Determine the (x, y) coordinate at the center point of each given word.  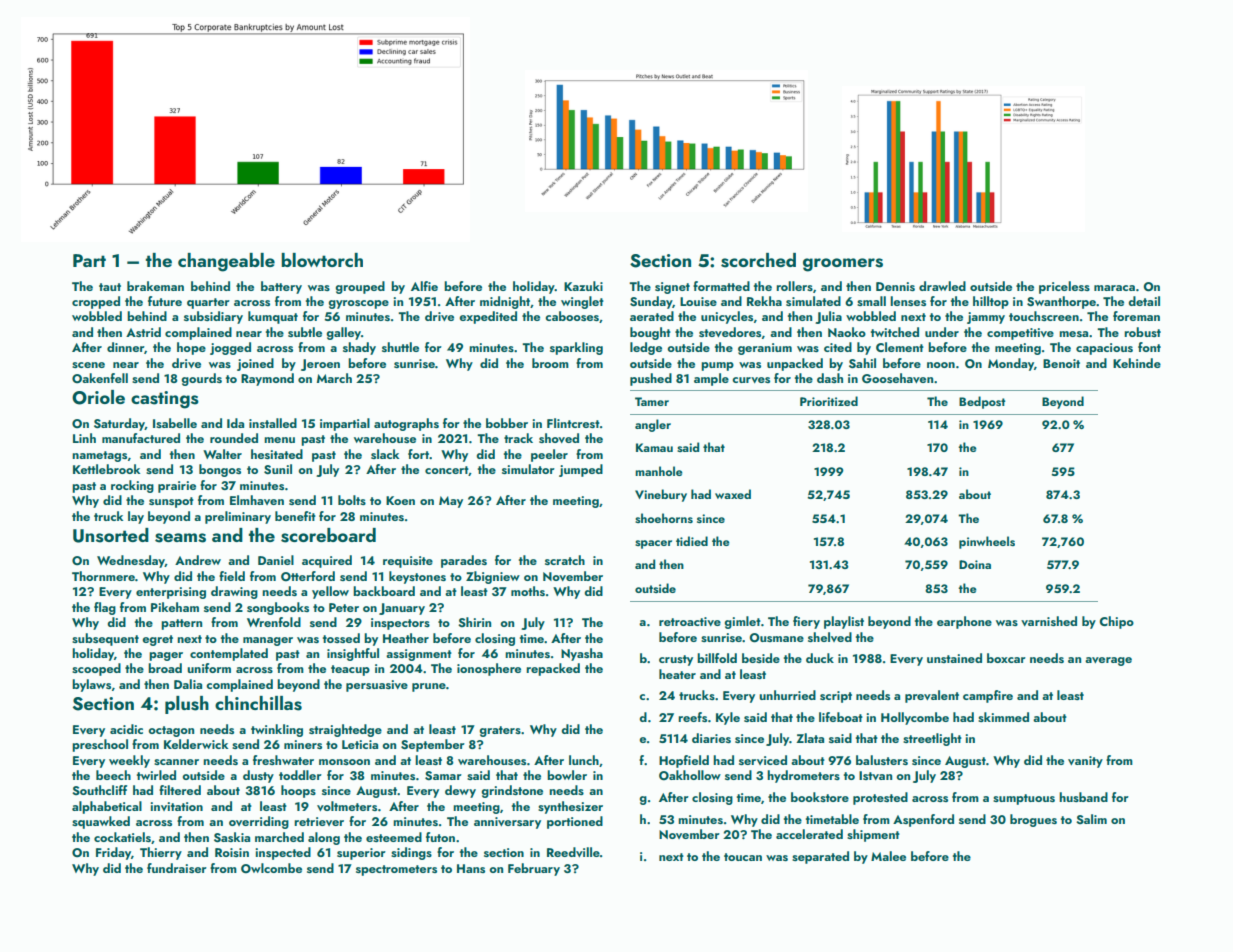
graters (500, 731)
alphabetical (107, 807)
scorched (758, 260)
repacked (553, 669)
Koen (400, 500)
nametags (100, 456)
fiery (806, 622)
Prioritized (829, 401)
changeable (226, 262)
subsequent (105, 639)
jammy (986, 318)
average (1108, 661)
